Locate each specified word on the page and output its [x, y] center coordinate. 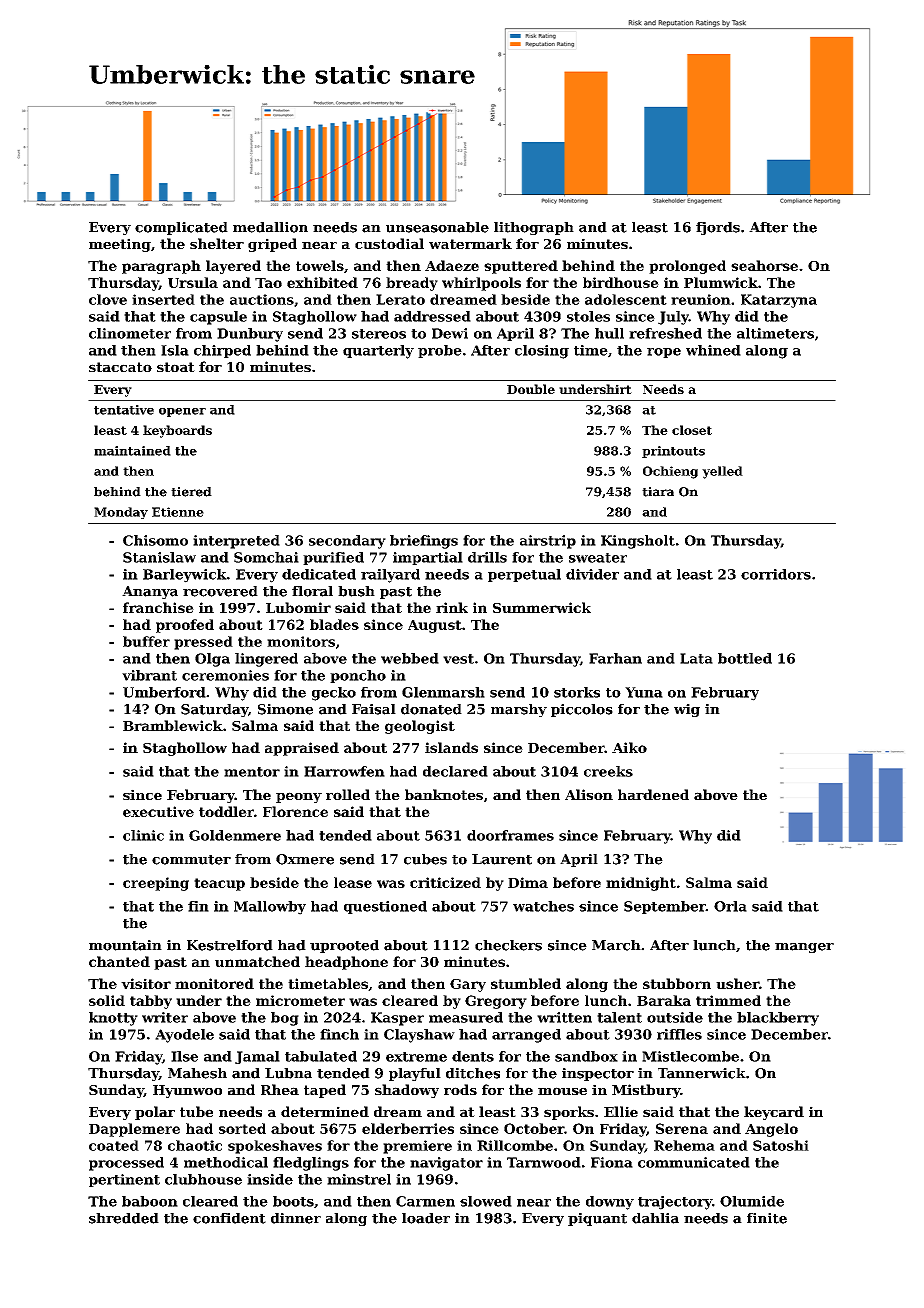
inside [270, 1179]
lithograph [534, 228]
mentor [252, 772]
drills [487, 557]
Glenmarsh [443, 692]
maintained [132, 451]
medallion [270, 227]
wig [687, 710]
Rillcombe [515, 1145]
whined [713, 350]
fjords [718, 228]
